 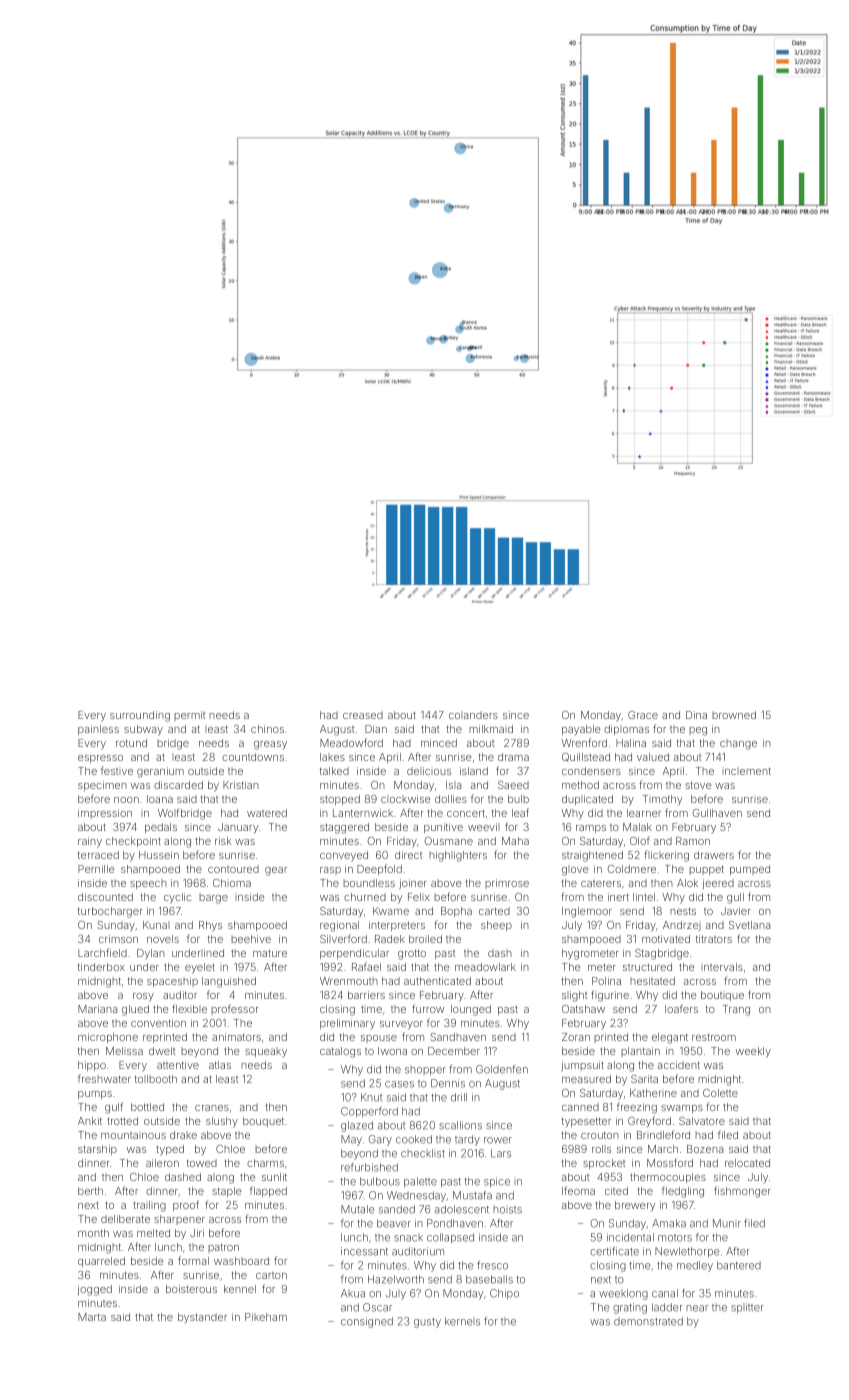 I want to click on Salvatore, so click(x=702, y=1121).
